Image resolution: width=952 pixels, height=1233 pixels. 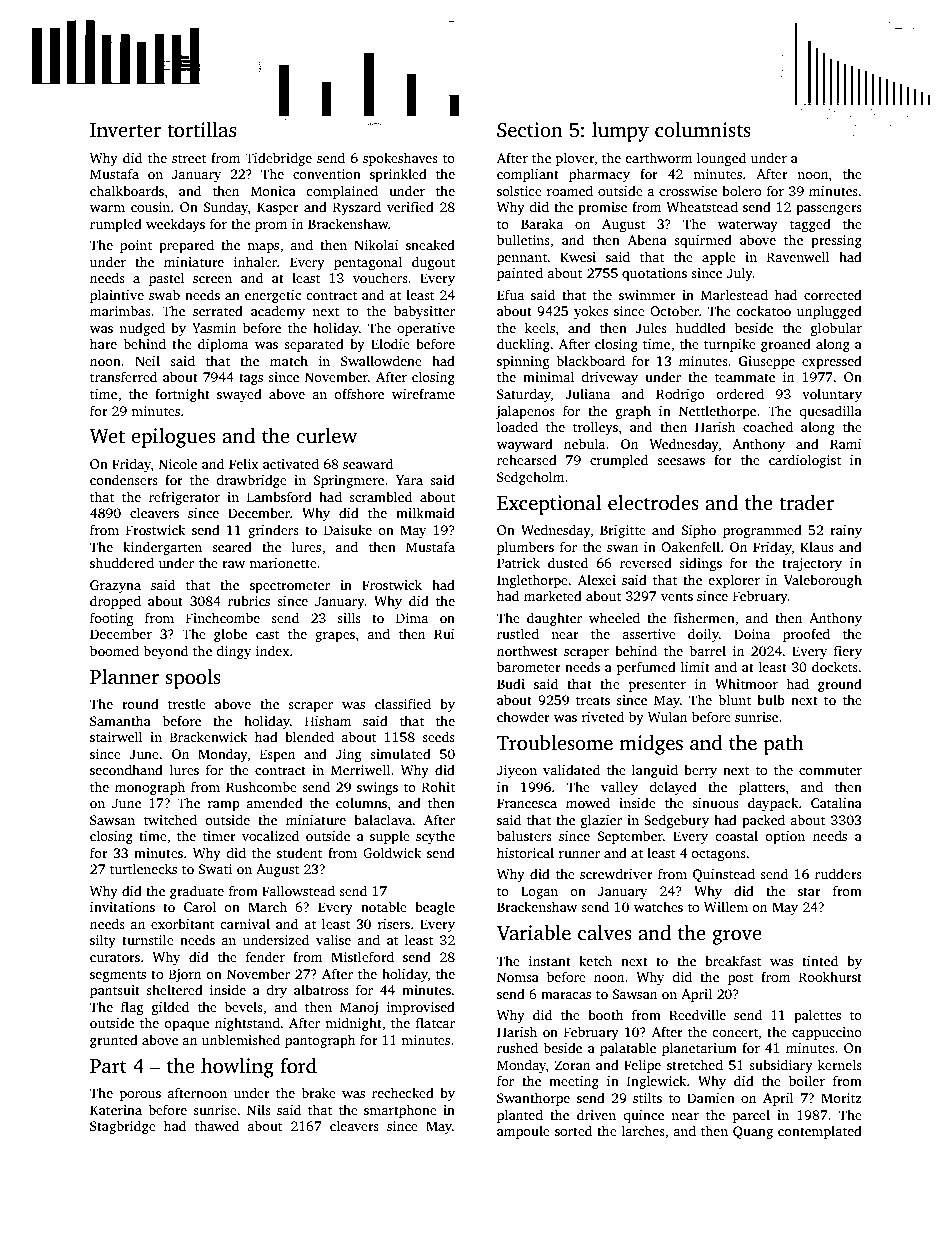 I want to click on glazier, so click(x=601, y=821).
